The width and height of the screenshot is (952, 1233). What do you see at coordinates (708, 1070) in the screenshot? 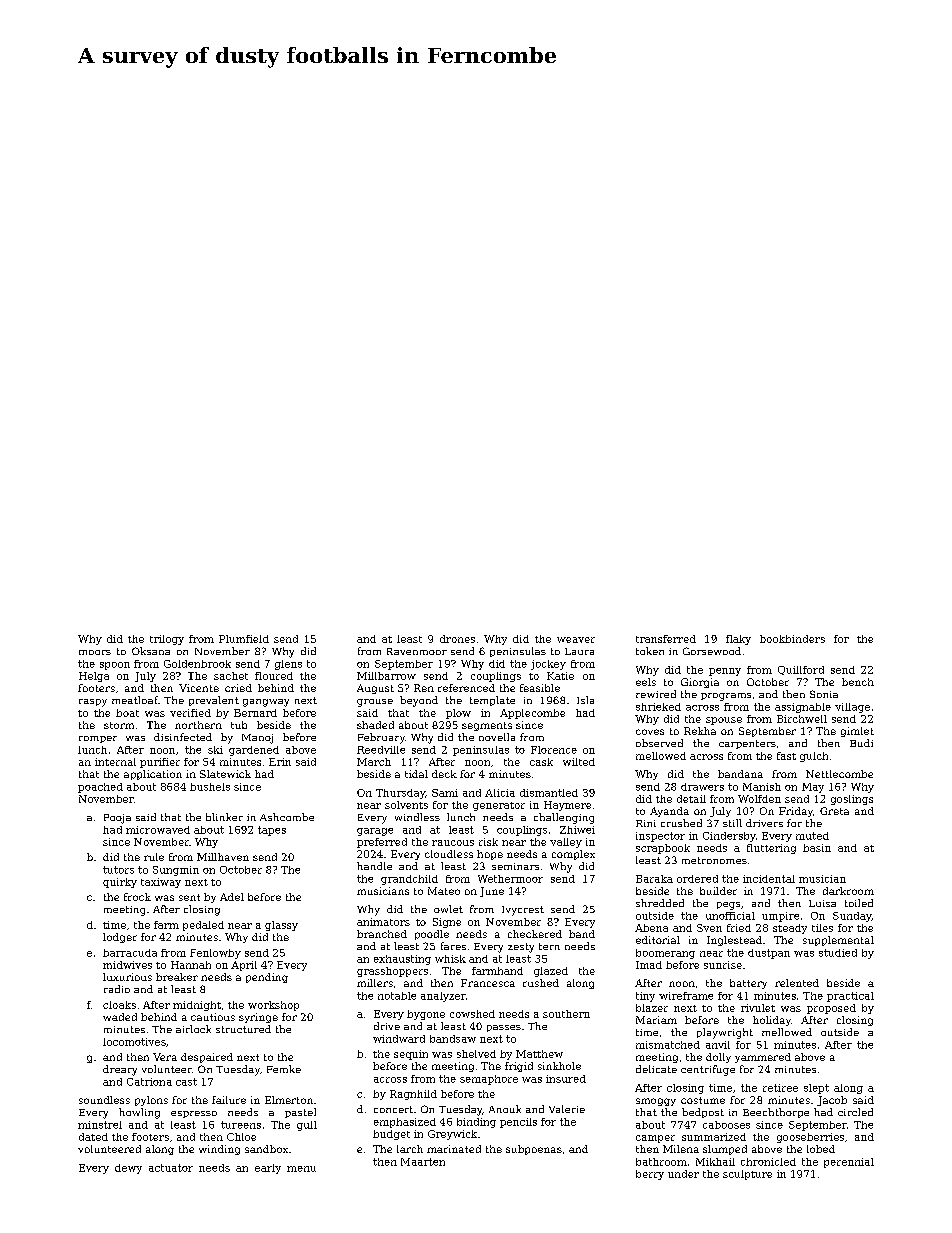
I see `centrifuge` at bounding box center [708, 1070].
